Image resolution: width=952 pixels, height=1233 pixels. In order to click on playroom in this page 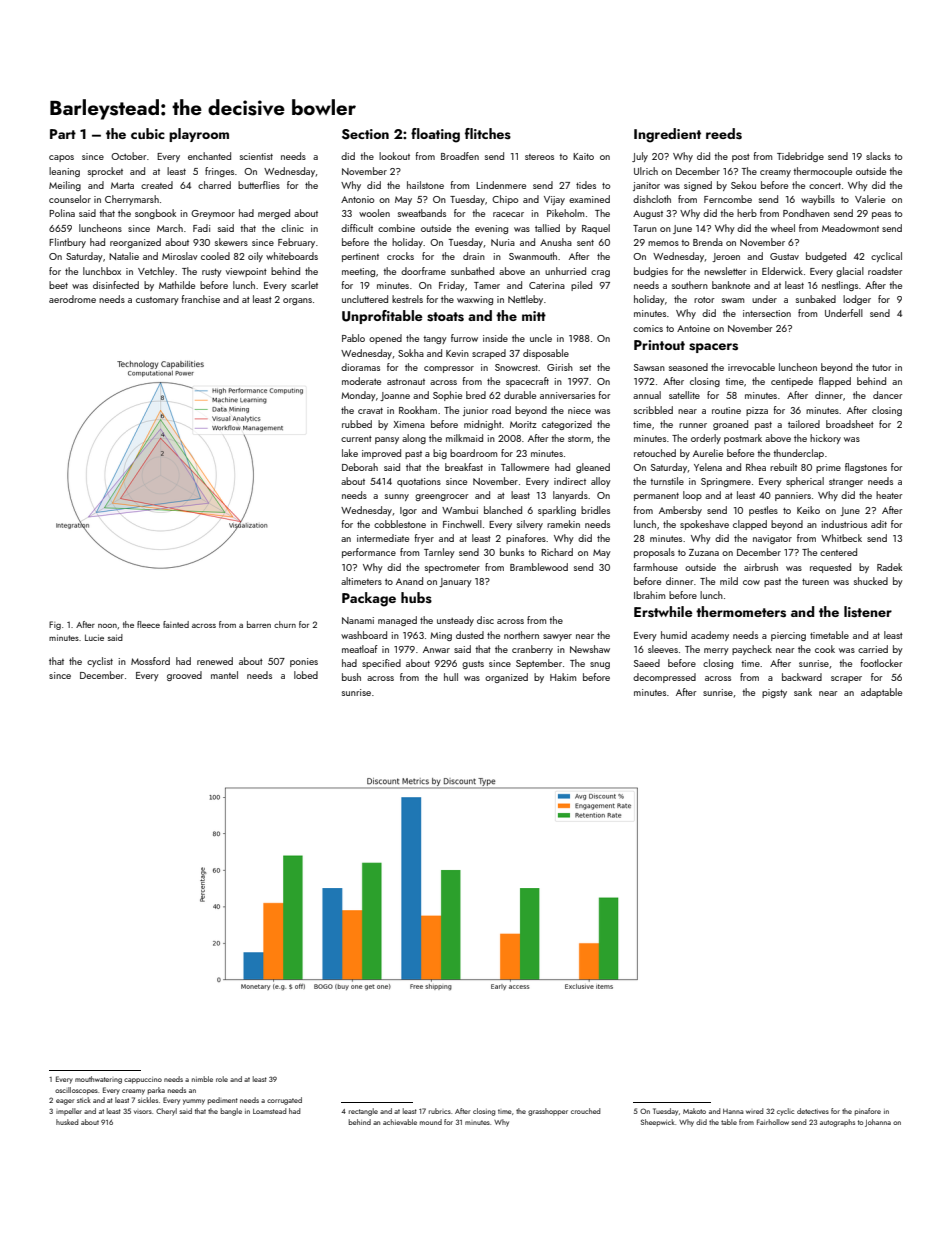, I will do `click(199, 135)`.
